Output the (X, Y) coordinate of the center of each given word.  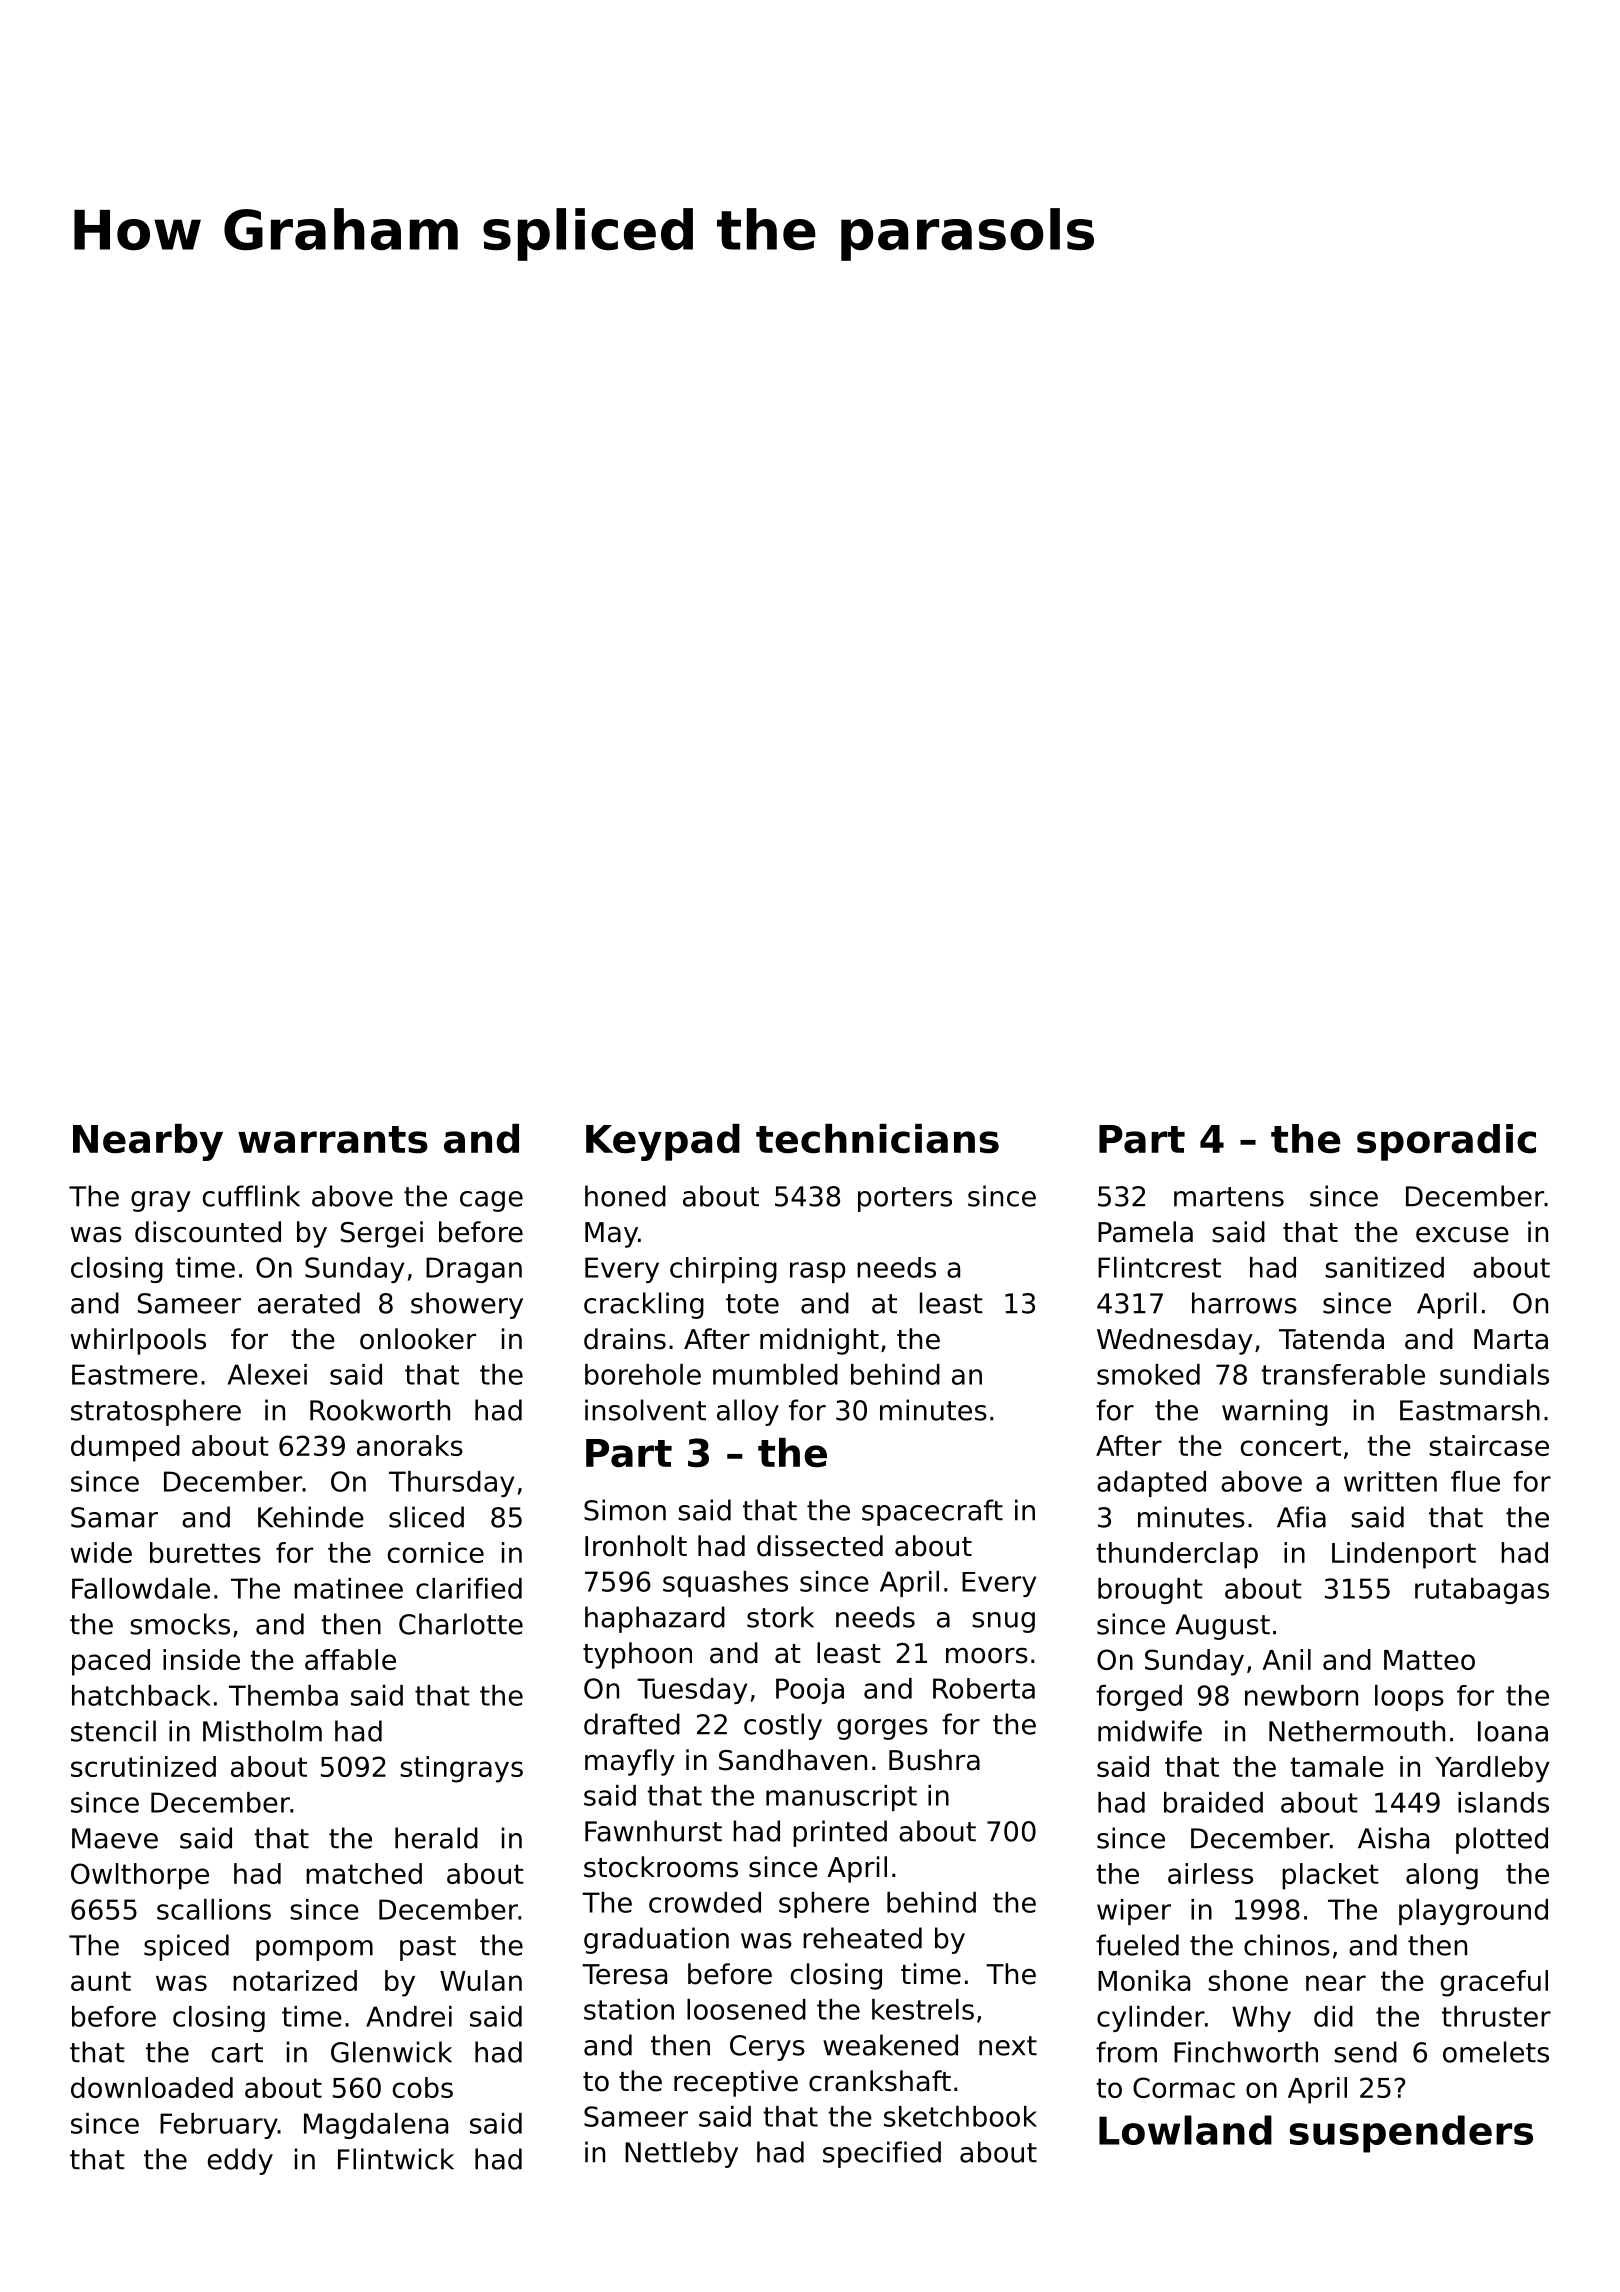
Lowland (1185, 2130)
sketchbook (960, 2116)
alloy (748, 1412)
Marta (1511, 1339)
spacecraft (932, 1512)
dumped (125, 1448)
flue (1475, 1481)
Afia (1301, 1517)
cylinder (1151, 2019)
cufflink (251, 1196)
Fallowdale (141, 1588)
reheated (862, 1938)
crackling (644, 1305)
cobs (423, 2087)
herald (436, 1838)
